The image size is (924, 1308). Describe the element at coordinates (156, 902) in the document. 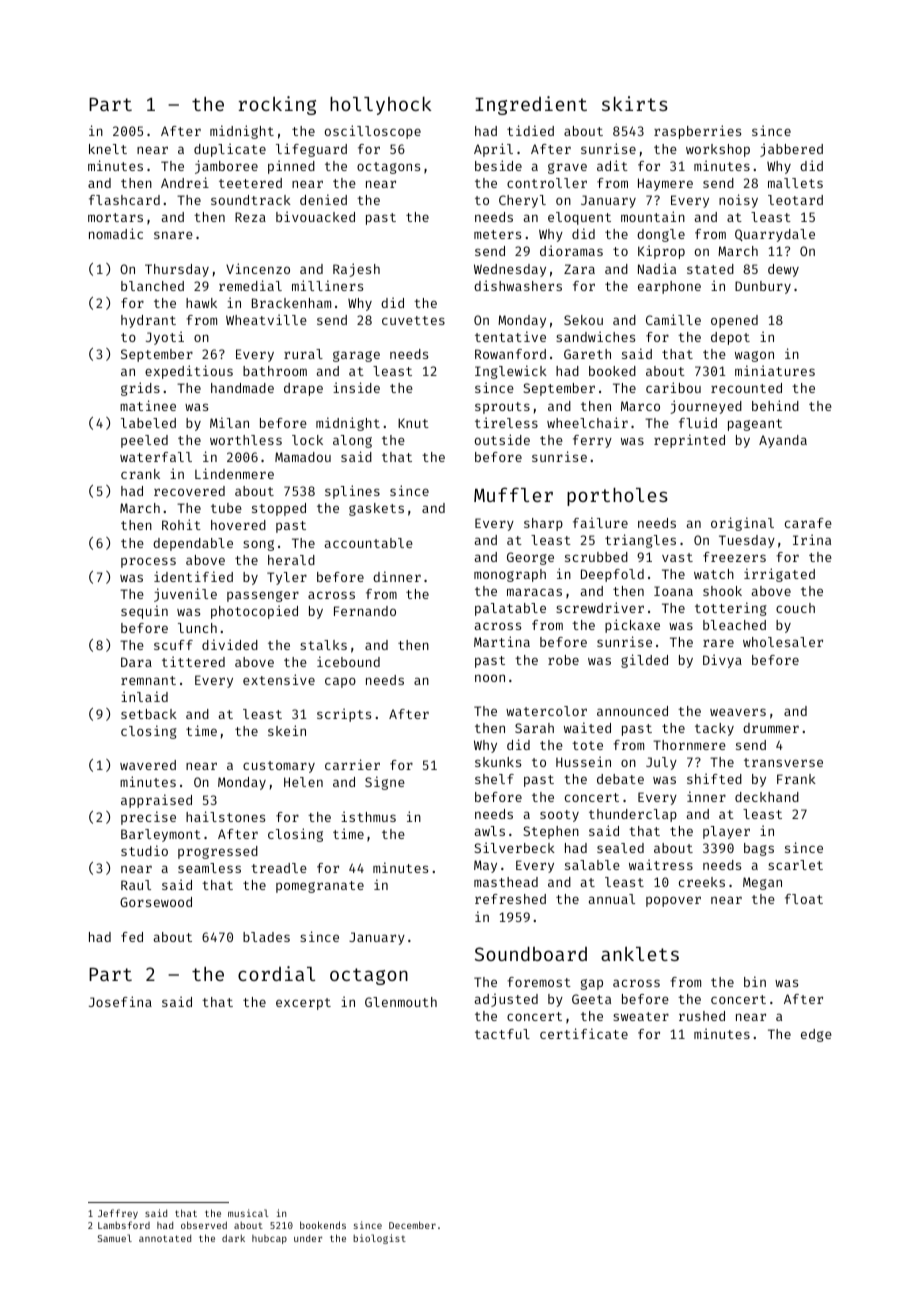

I see `Gorsewood` at that location.
